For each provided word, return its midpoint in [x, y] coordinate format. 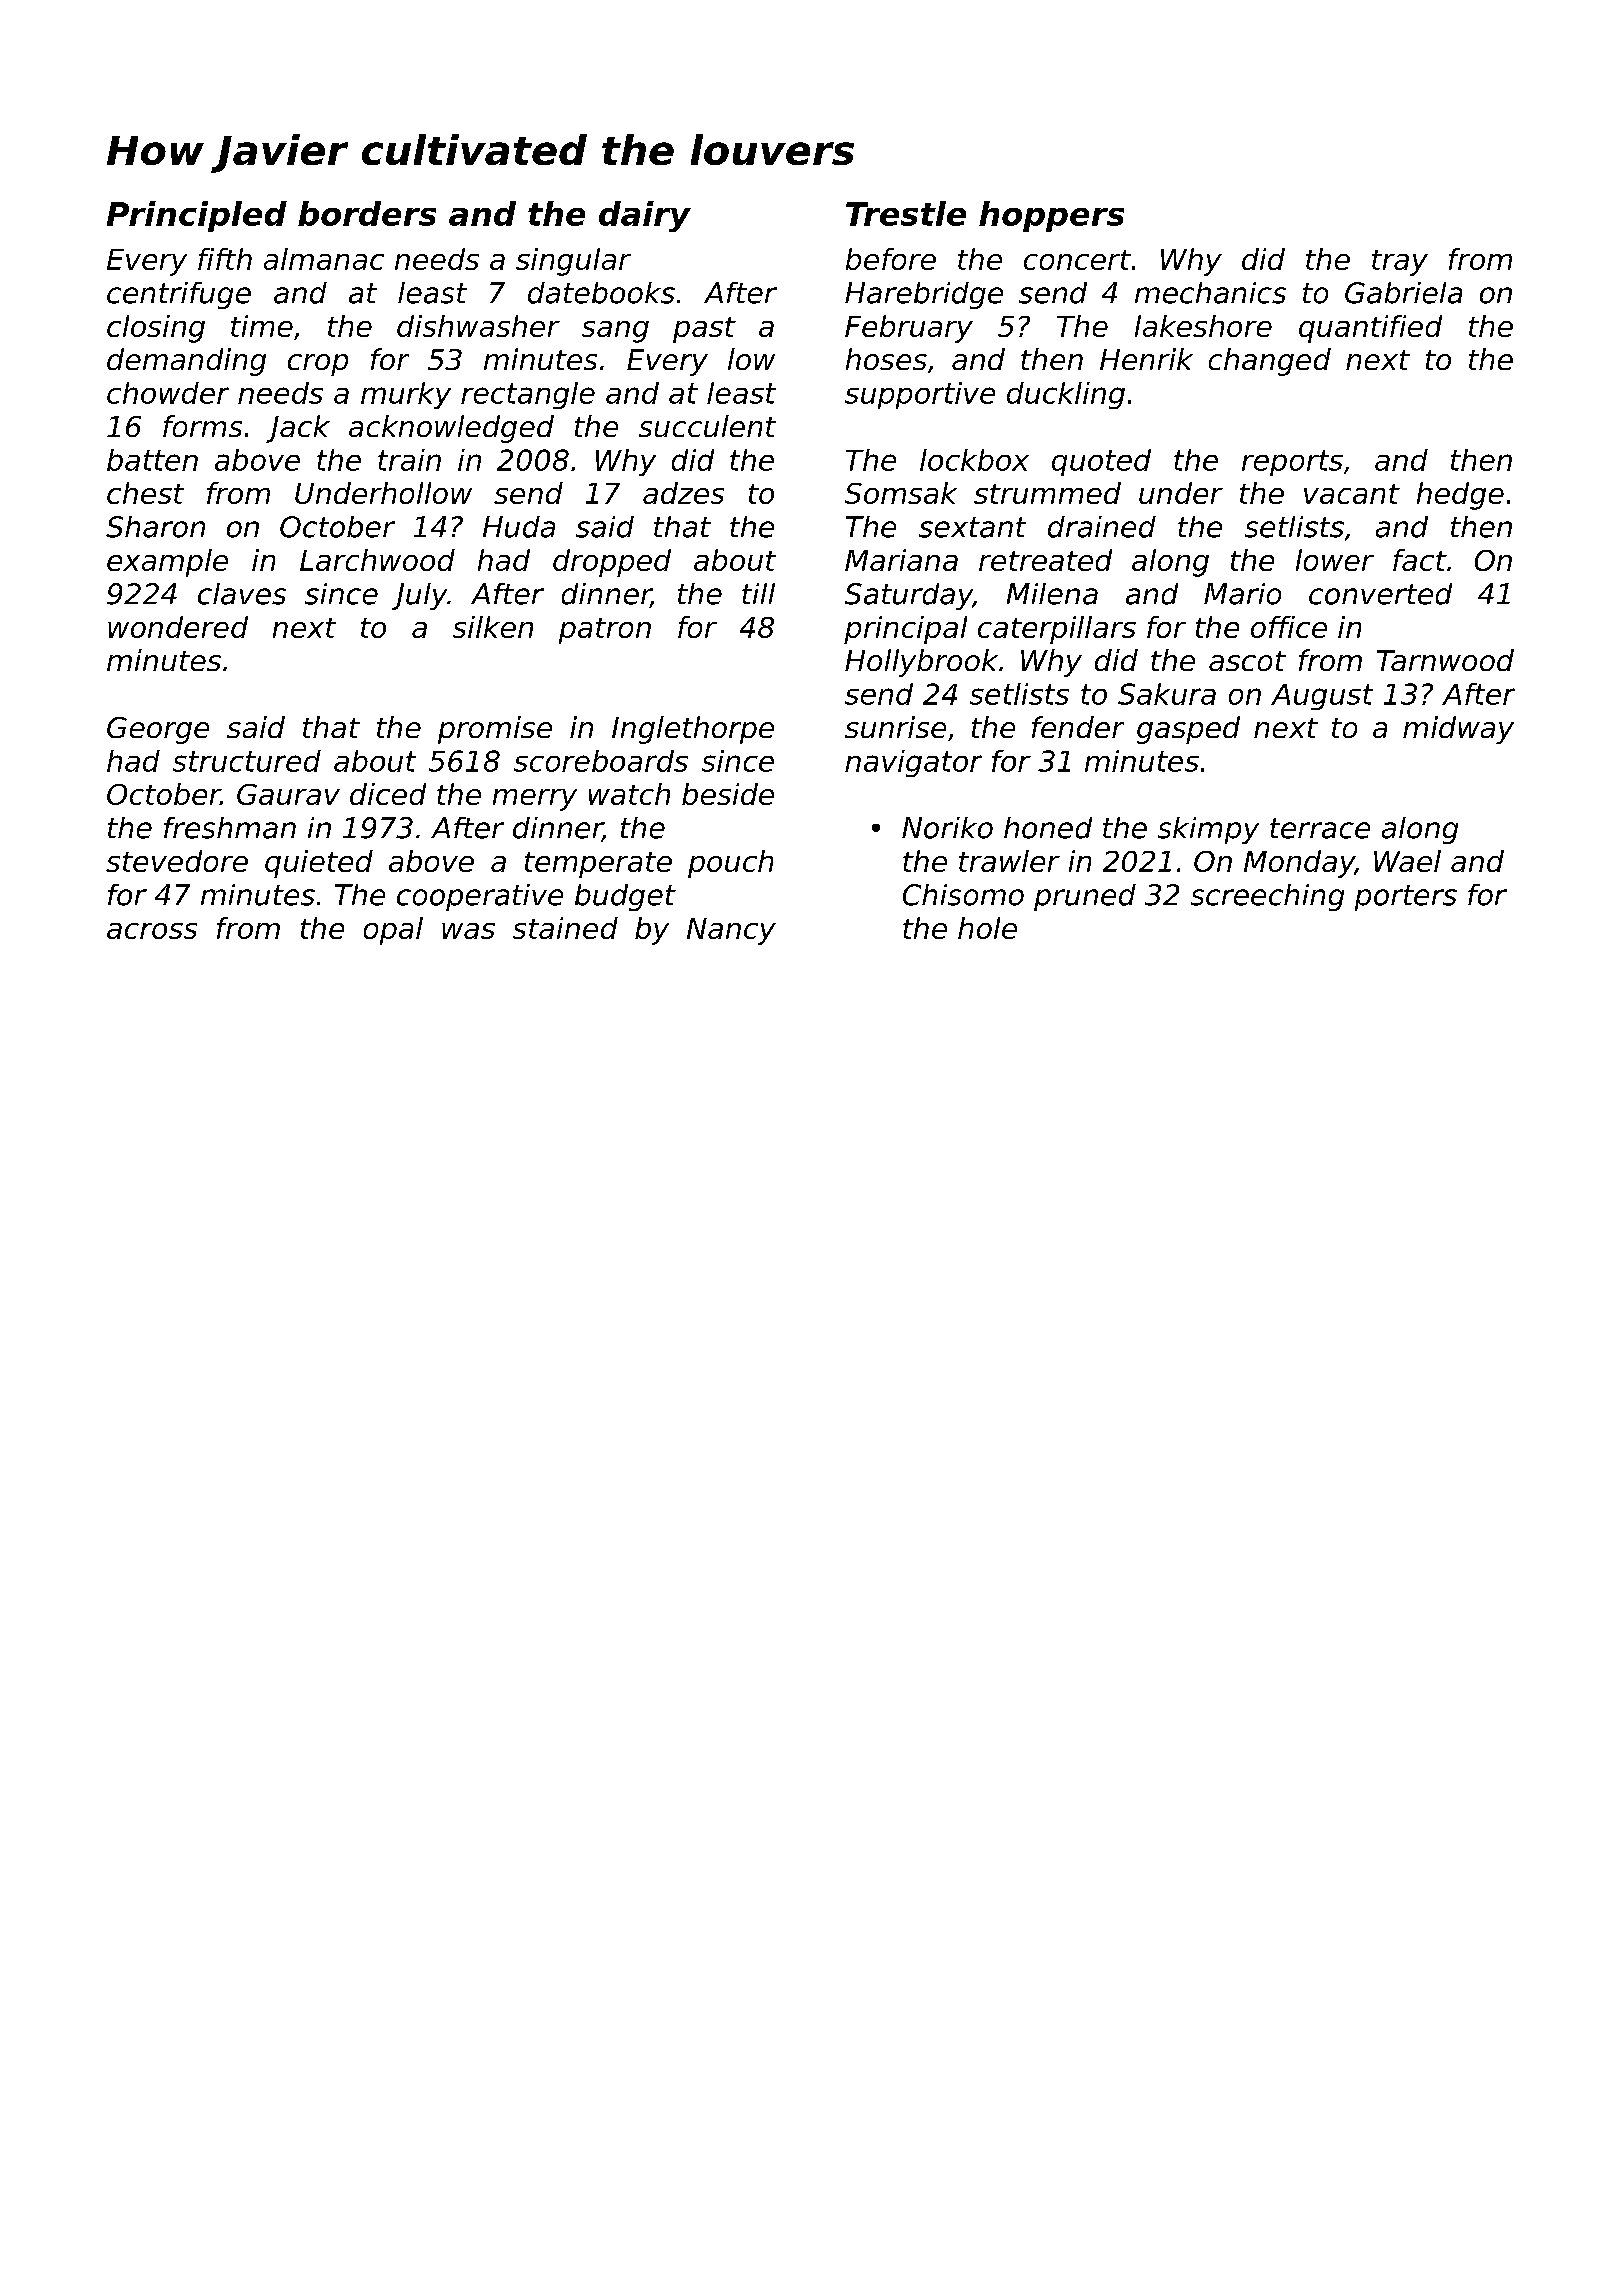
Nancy [731, 931]
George [158, 730]
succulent [707, 426]
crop [318, 365]
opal [393, 931]
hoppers [1051, 216]
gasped [1188, 730]
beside [728, 794]
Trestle [906, 213]
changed [1270, 362]
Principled [197, 216]
